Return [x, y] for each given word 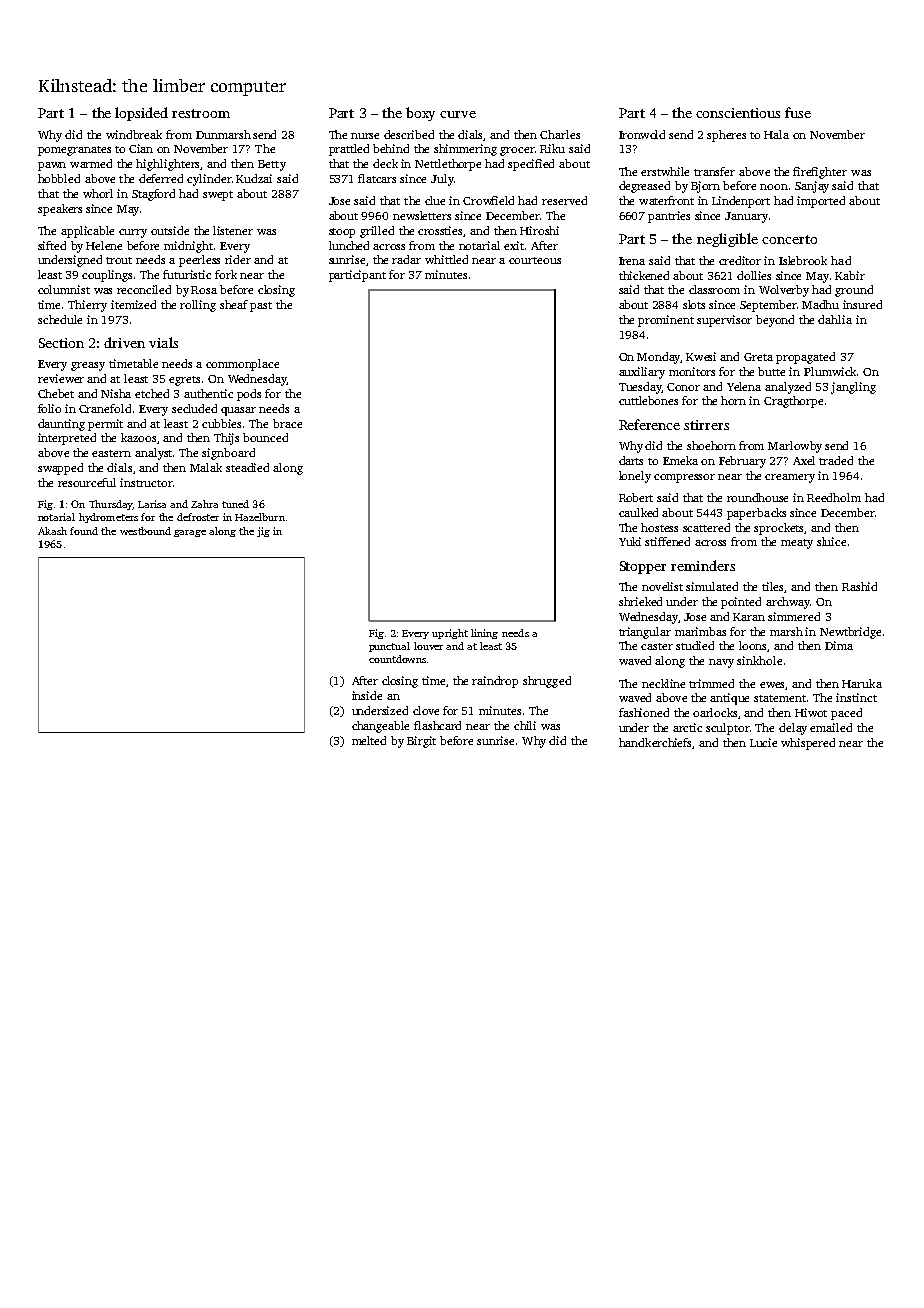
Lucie [763, 742]
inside [367, 695]
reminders [703, 565]
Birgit [421, 742]
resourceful [87, 482]
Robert [636, 497]
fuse [798, 112]
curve [458, 114]
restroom [201, 113]
